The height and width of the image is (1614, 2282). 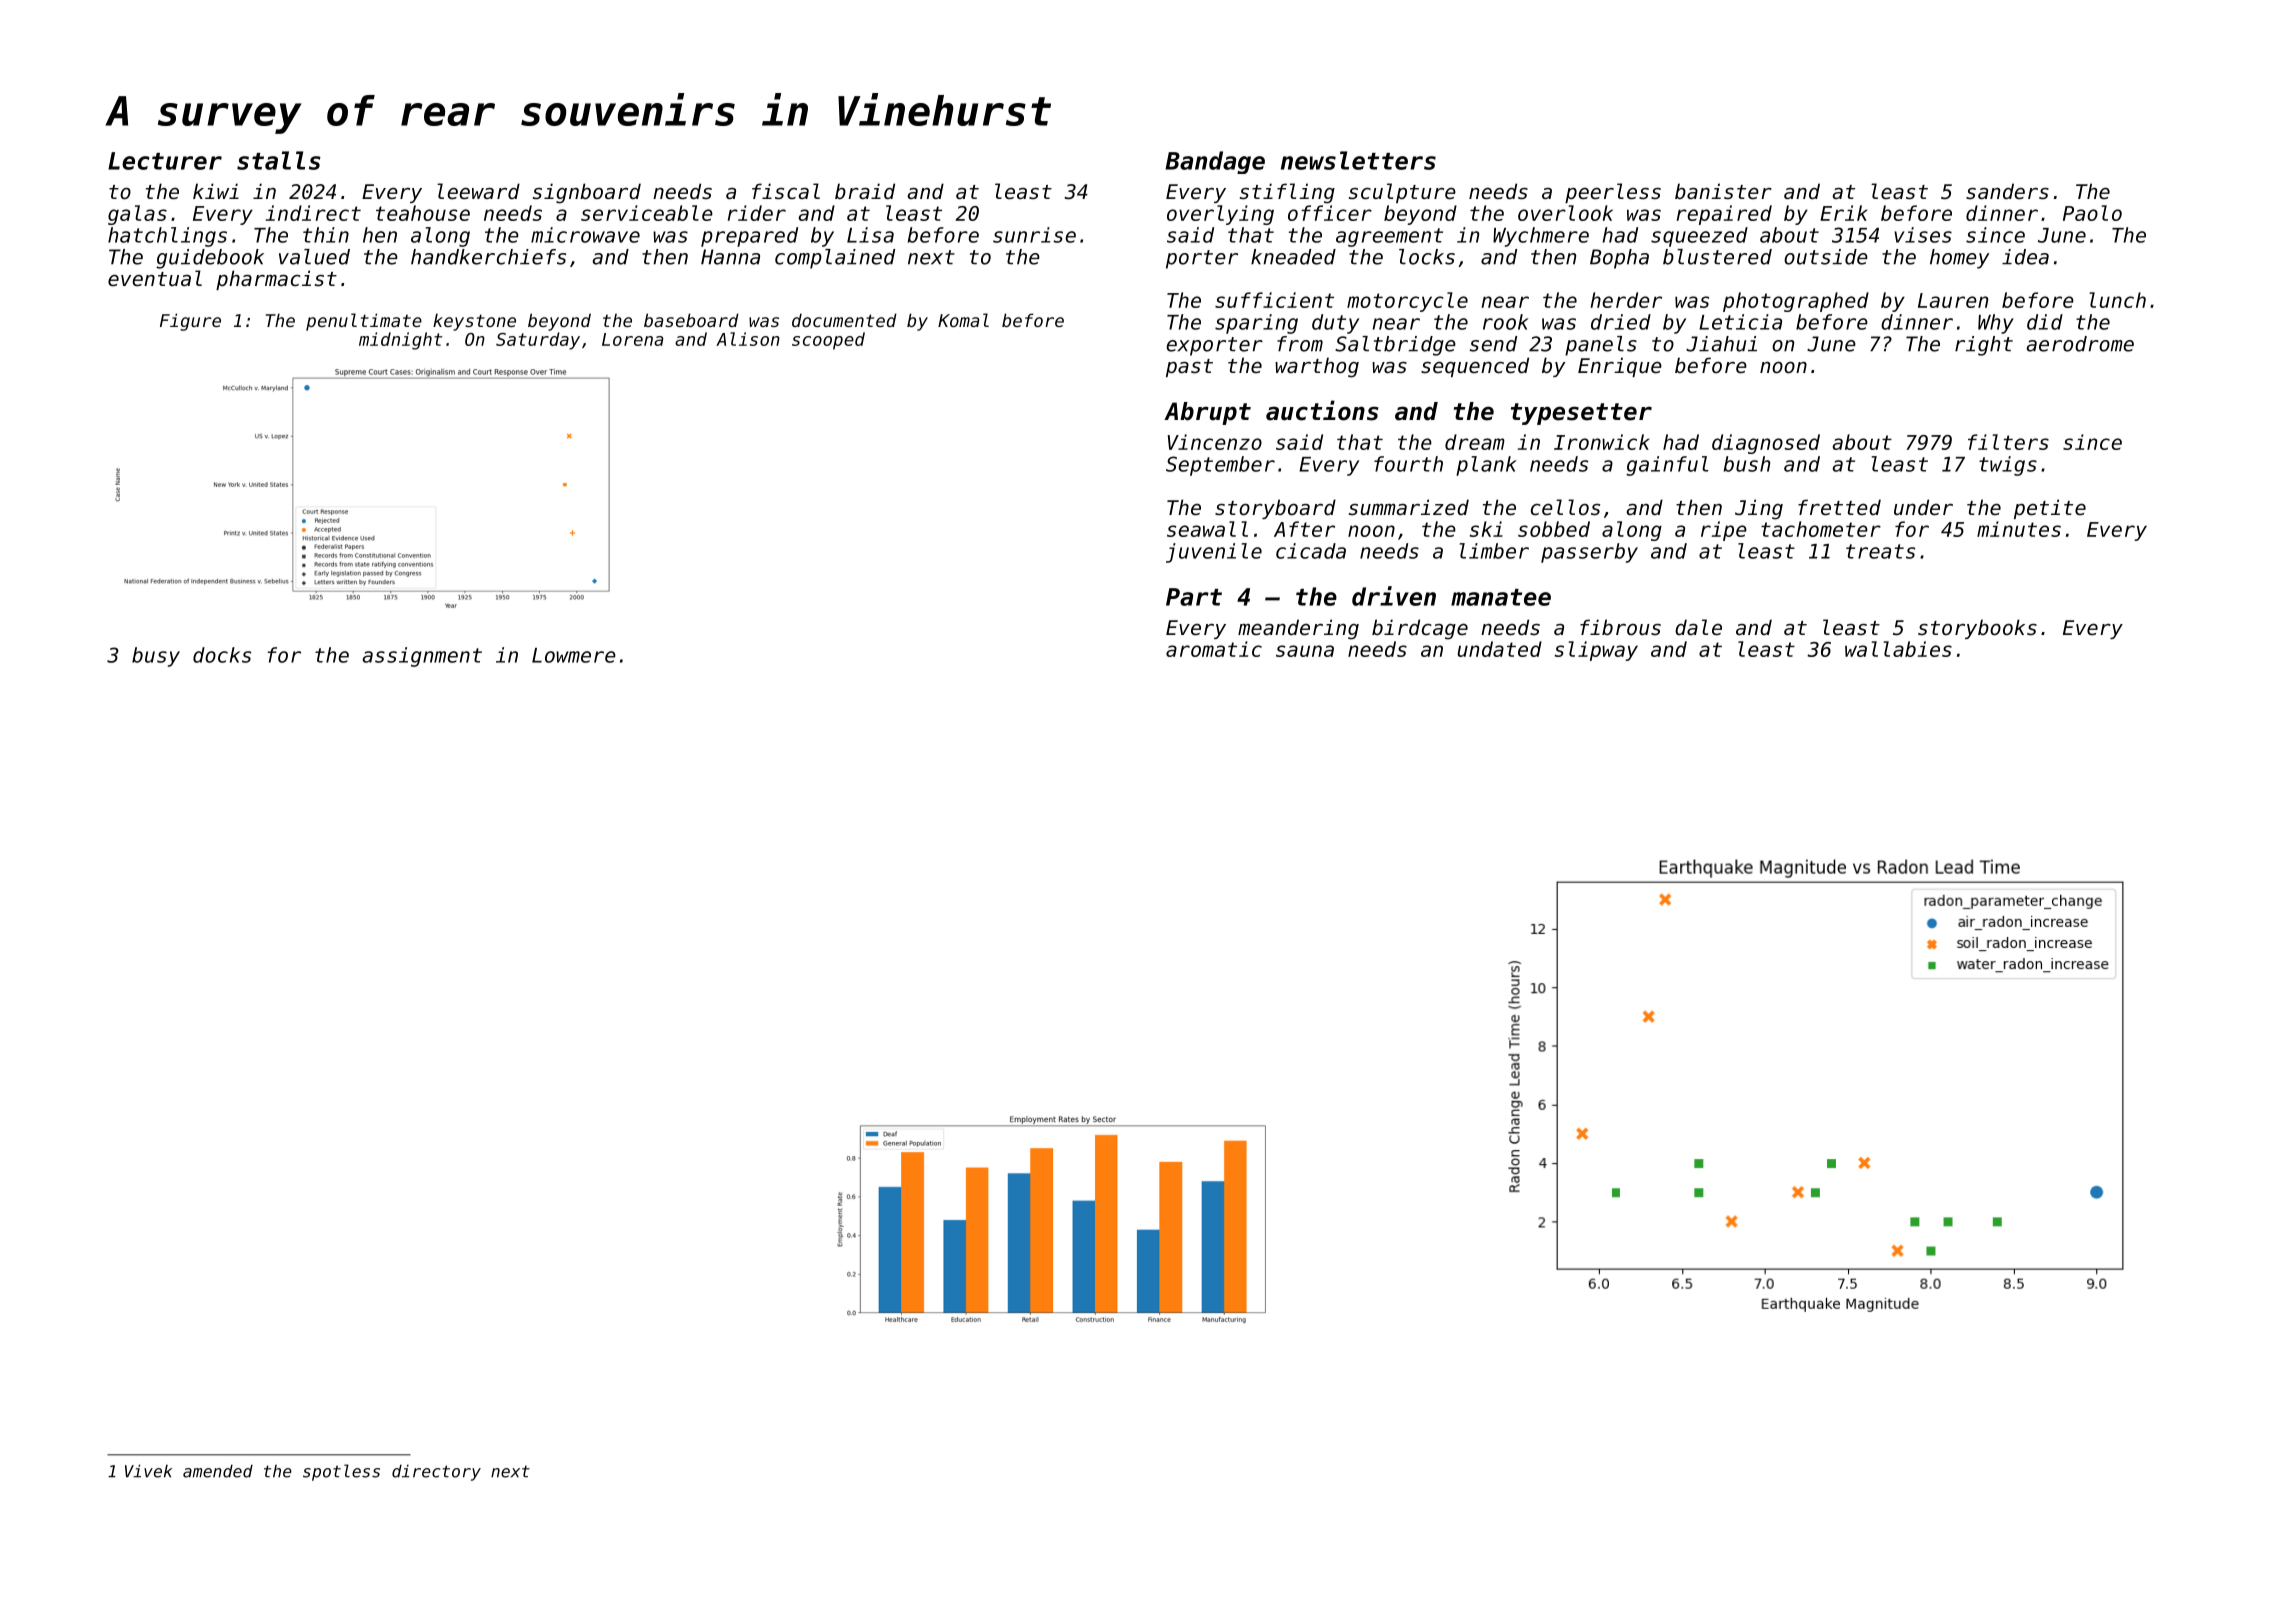 What do you see at coordinates (1214, 649) in the image?
I see `aromatic` at bounding box center [1214, 649].
